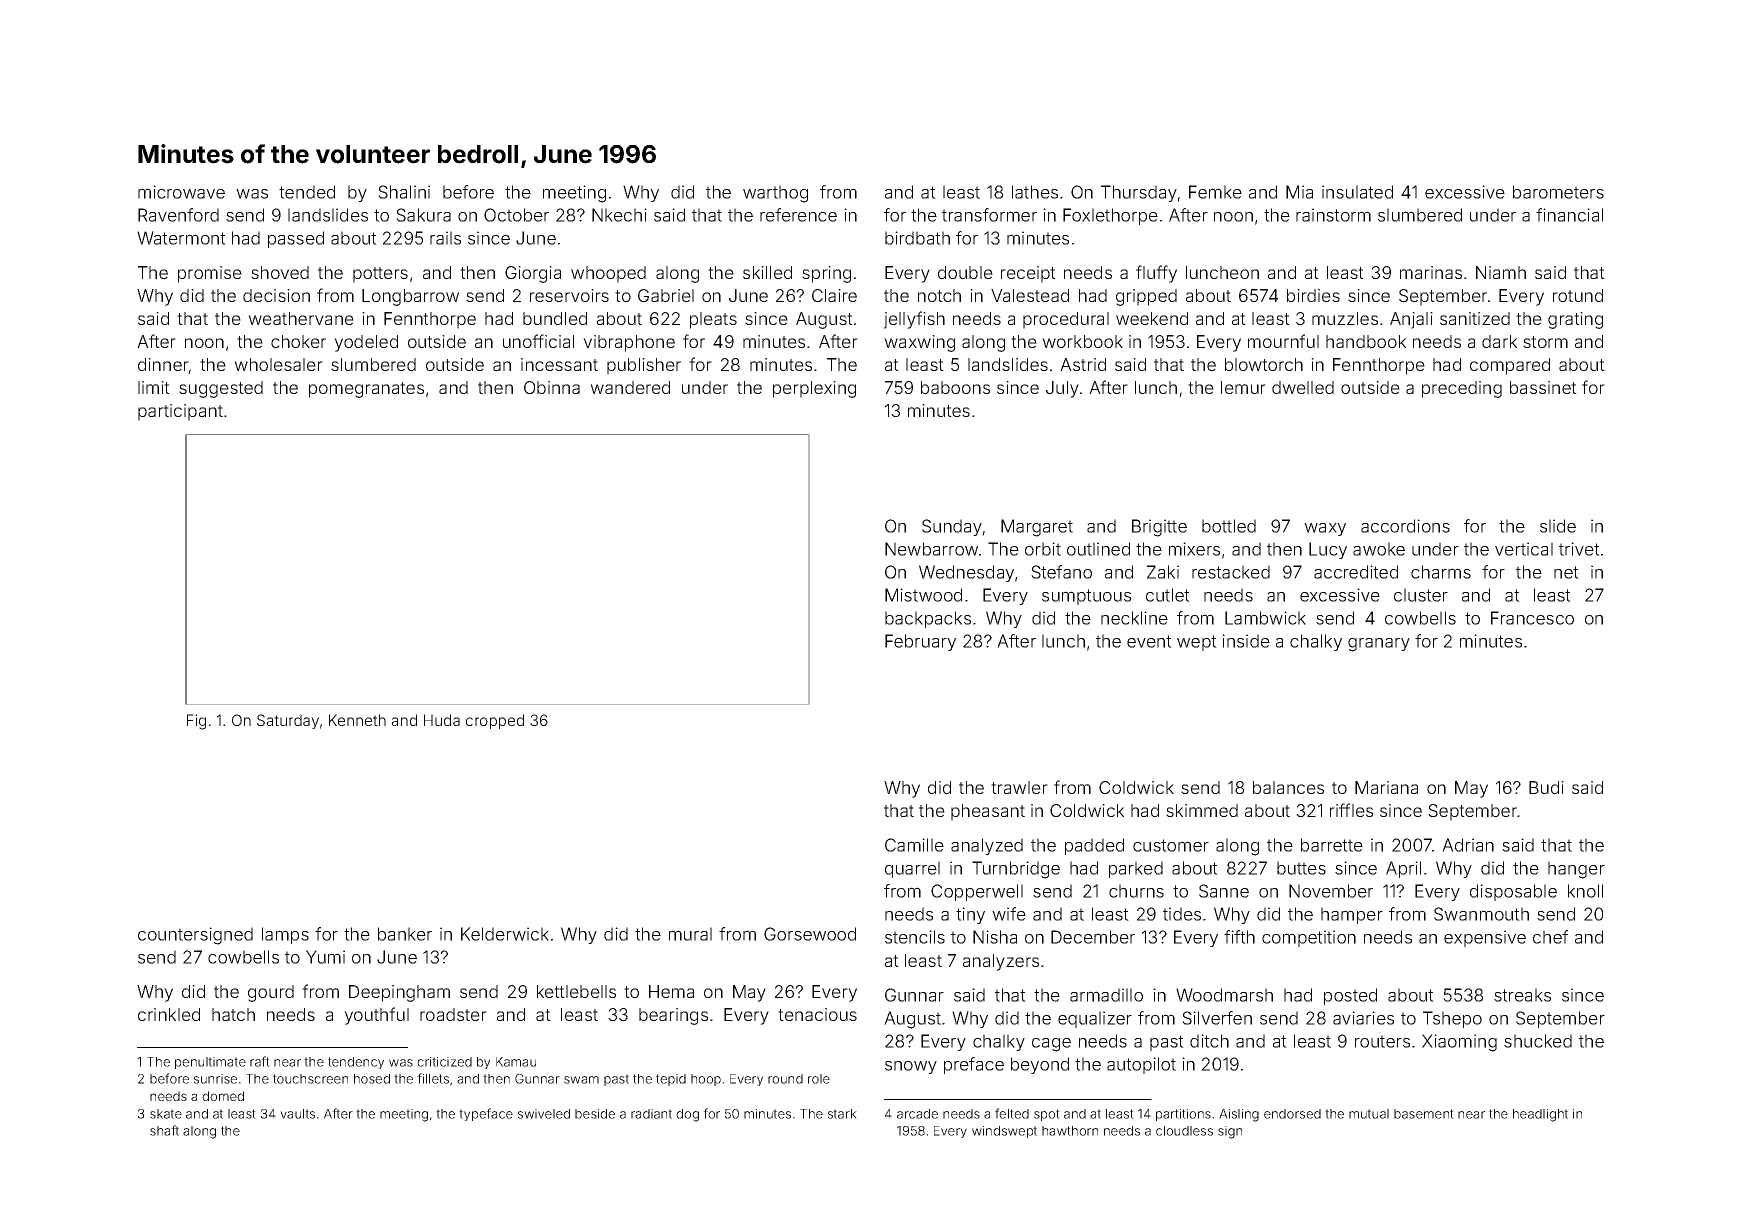 This document has height=1231, width=1742. Describe the element at coordinates (181, 192) in the document. I see `microwave` at that location.
